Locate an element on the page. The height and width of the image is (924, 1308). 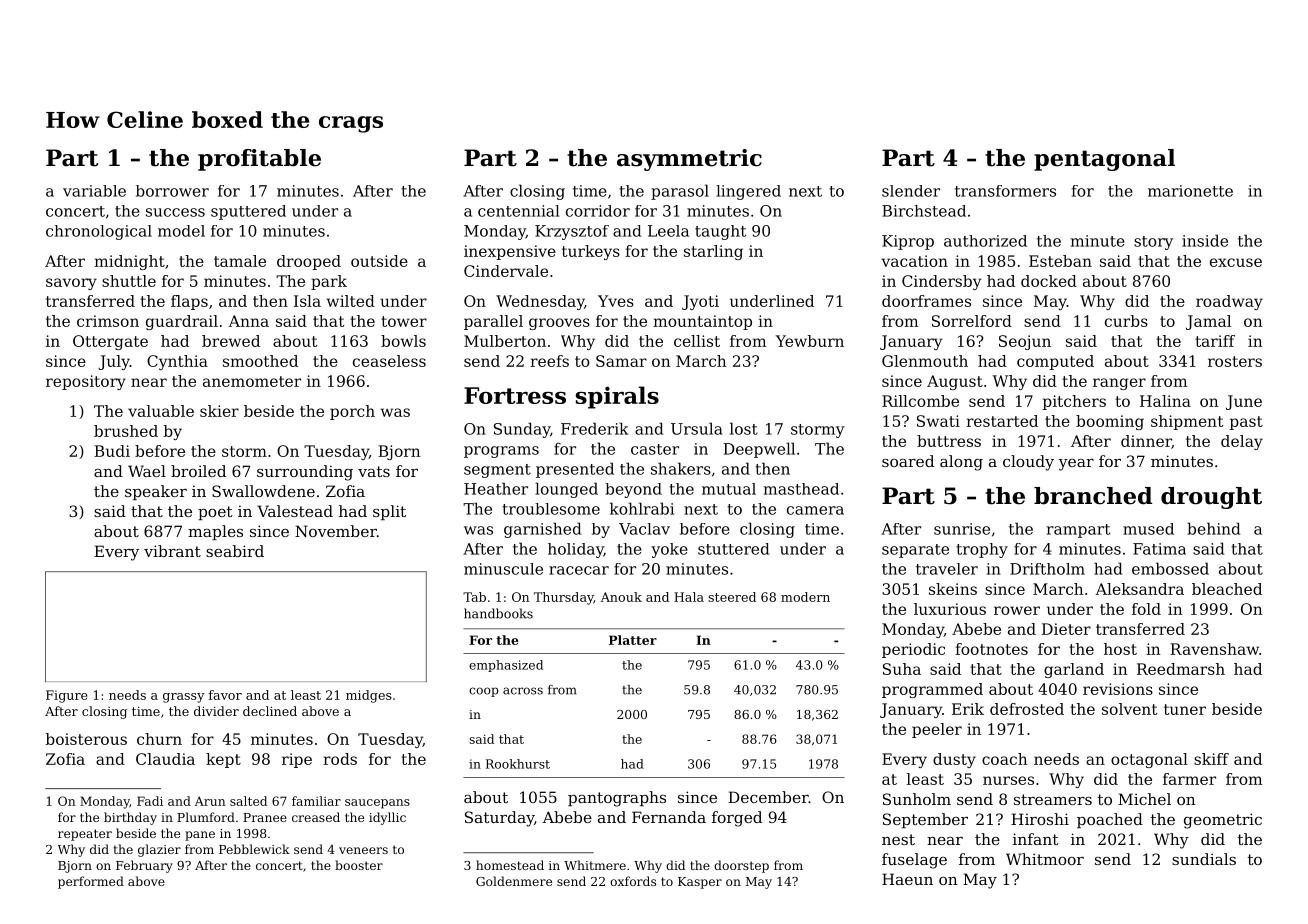
salted is located at coordinates (248, 801).
